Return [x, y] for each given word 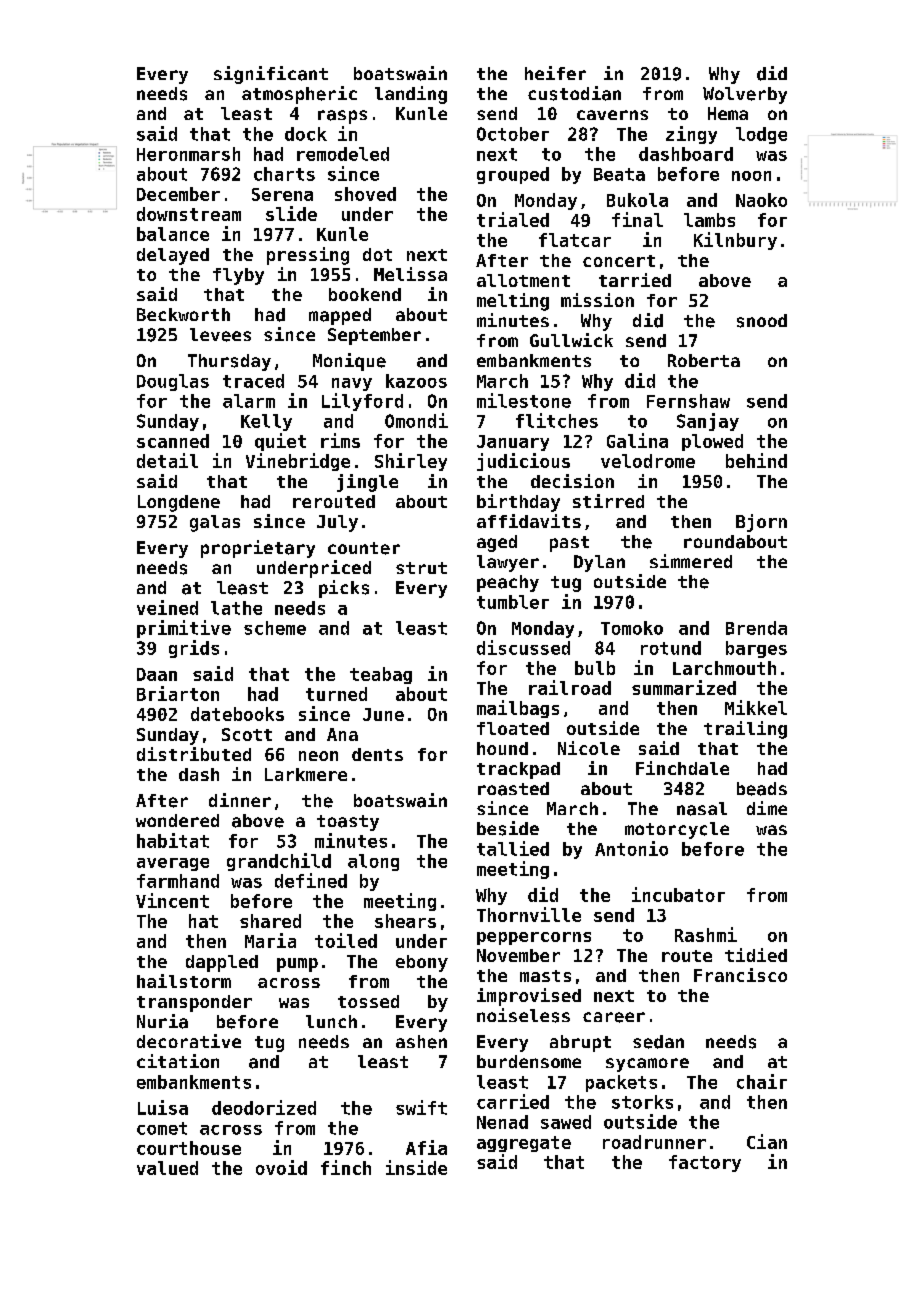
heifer [555, 73]
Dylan [599, 563]
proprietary [258, 549]
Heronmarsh [188, 154]
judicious [523, 462]
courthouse [189, 1148]
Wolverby [745, 95]
